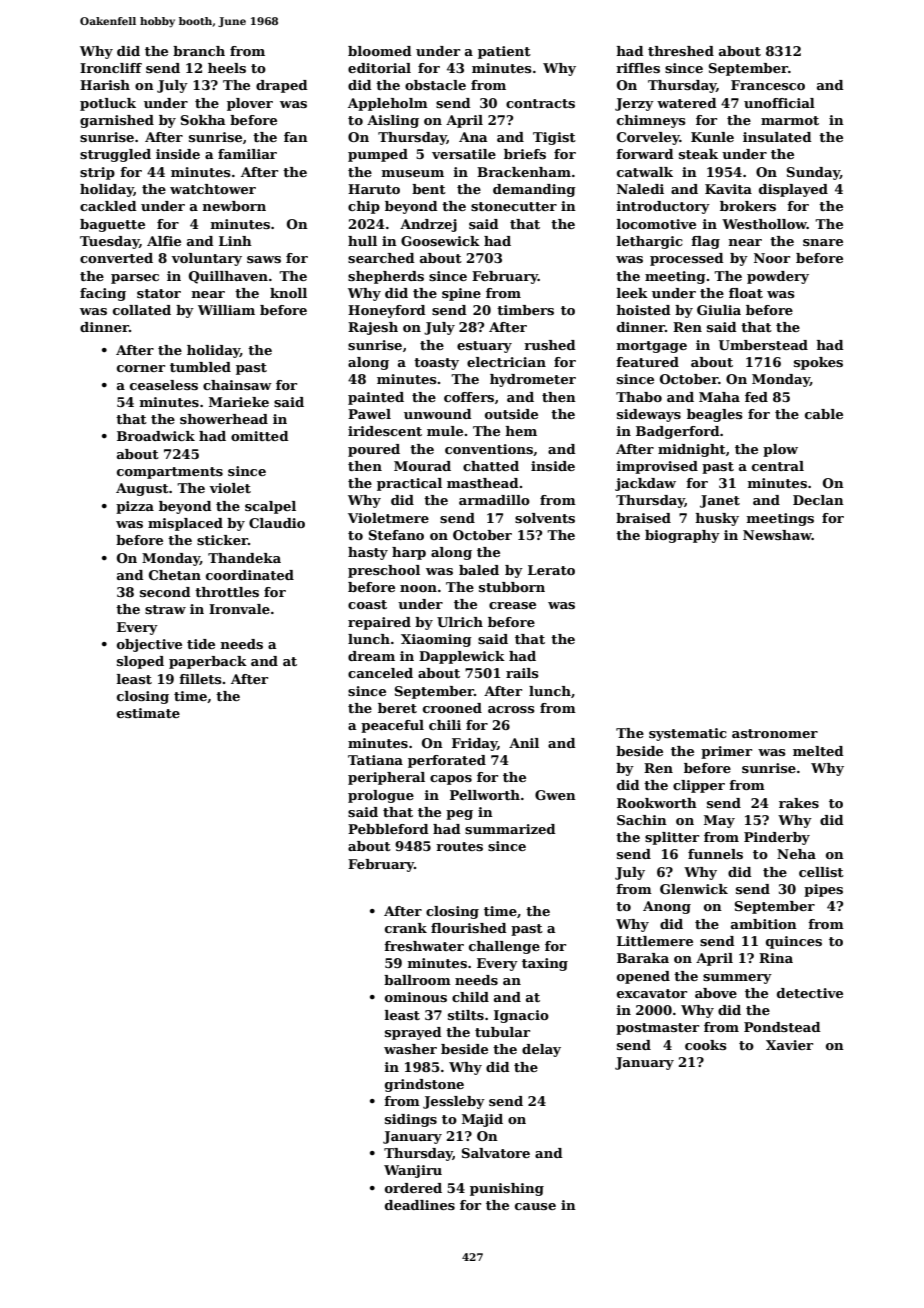 The image size is (924, 1308). Describe the element at coordinates (535, 1206) in the page. I see `cause` at that location.
